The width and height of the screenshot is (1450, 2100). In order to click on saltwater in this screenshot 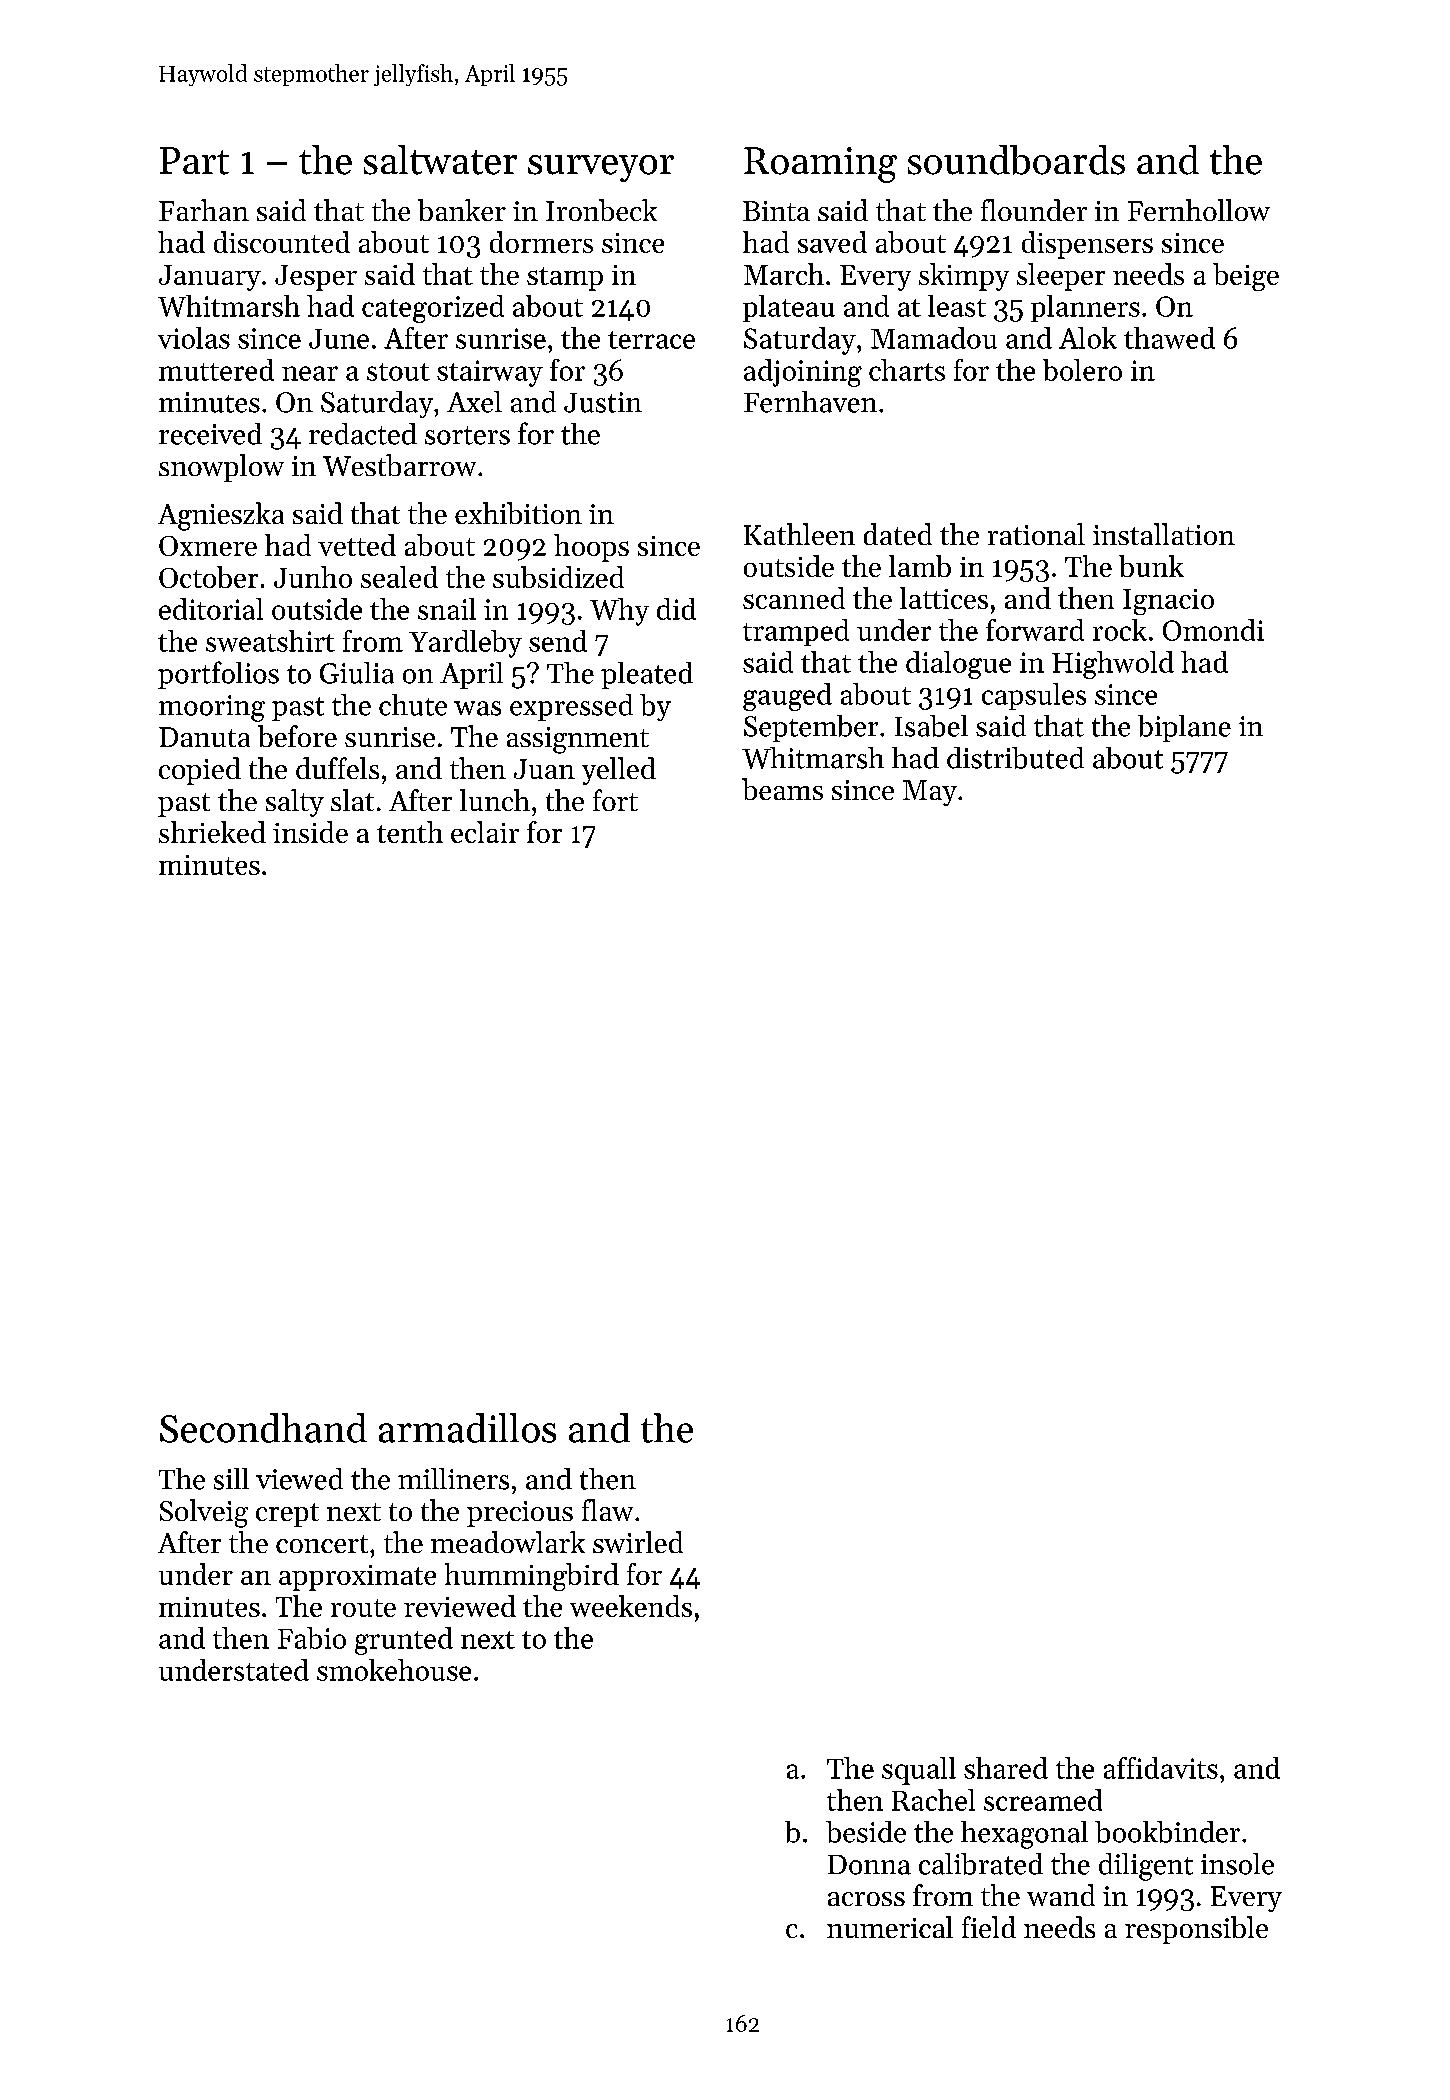, I will do `click(440, 160)`.
